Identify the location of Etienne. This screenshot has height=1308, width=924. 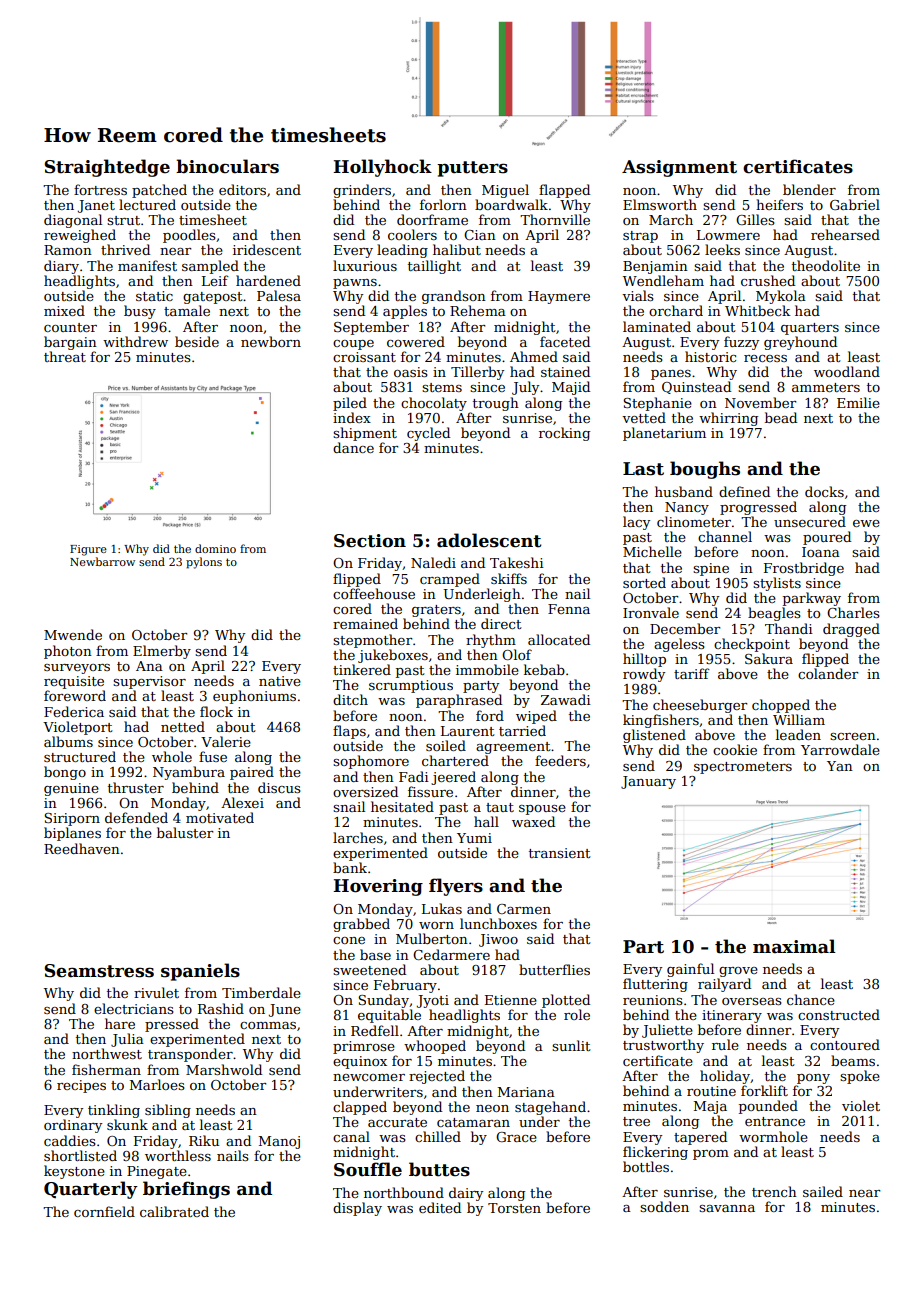
(511, 1000).
